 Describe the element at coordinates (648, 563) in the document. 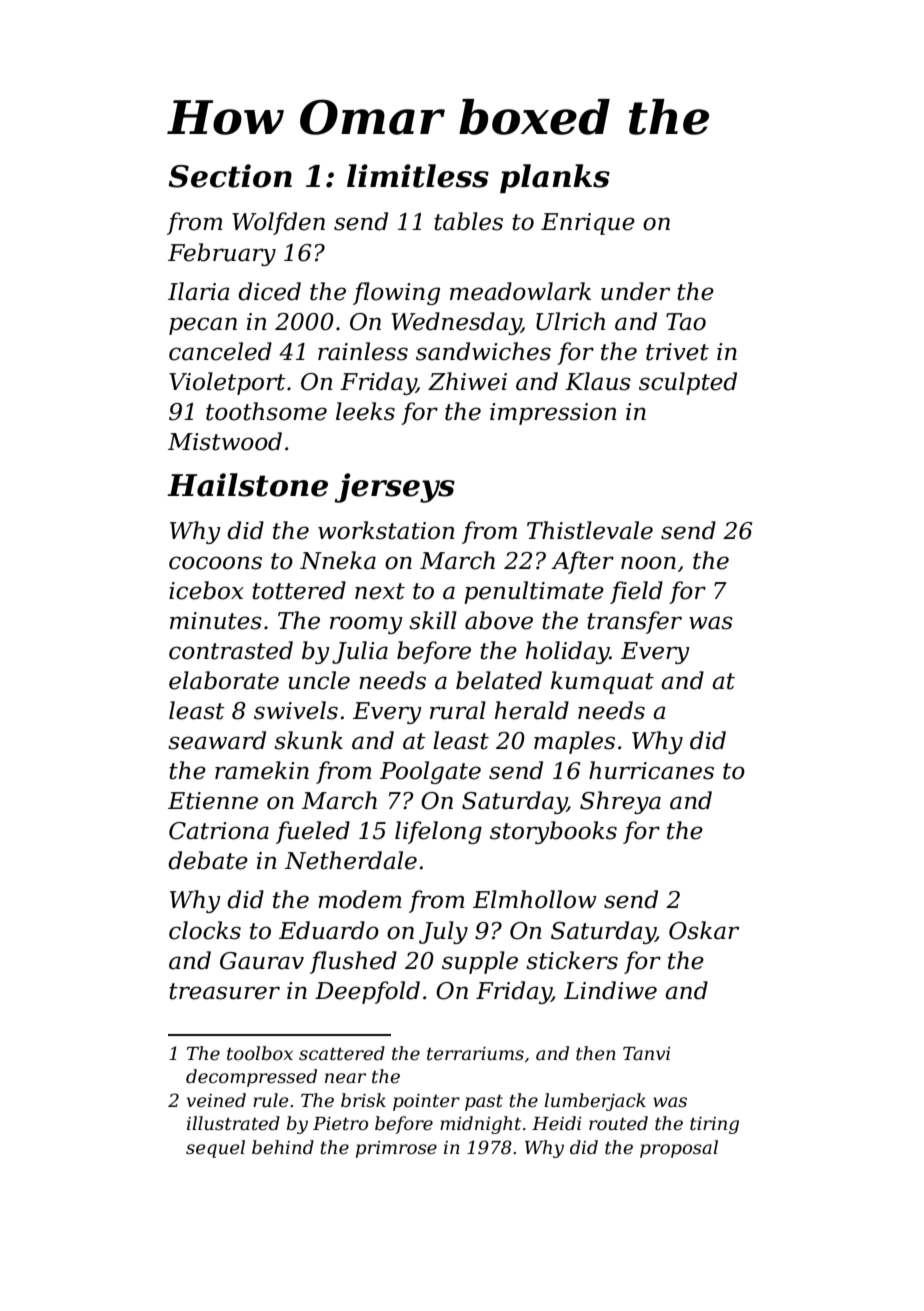

I see `noon` at that location.
